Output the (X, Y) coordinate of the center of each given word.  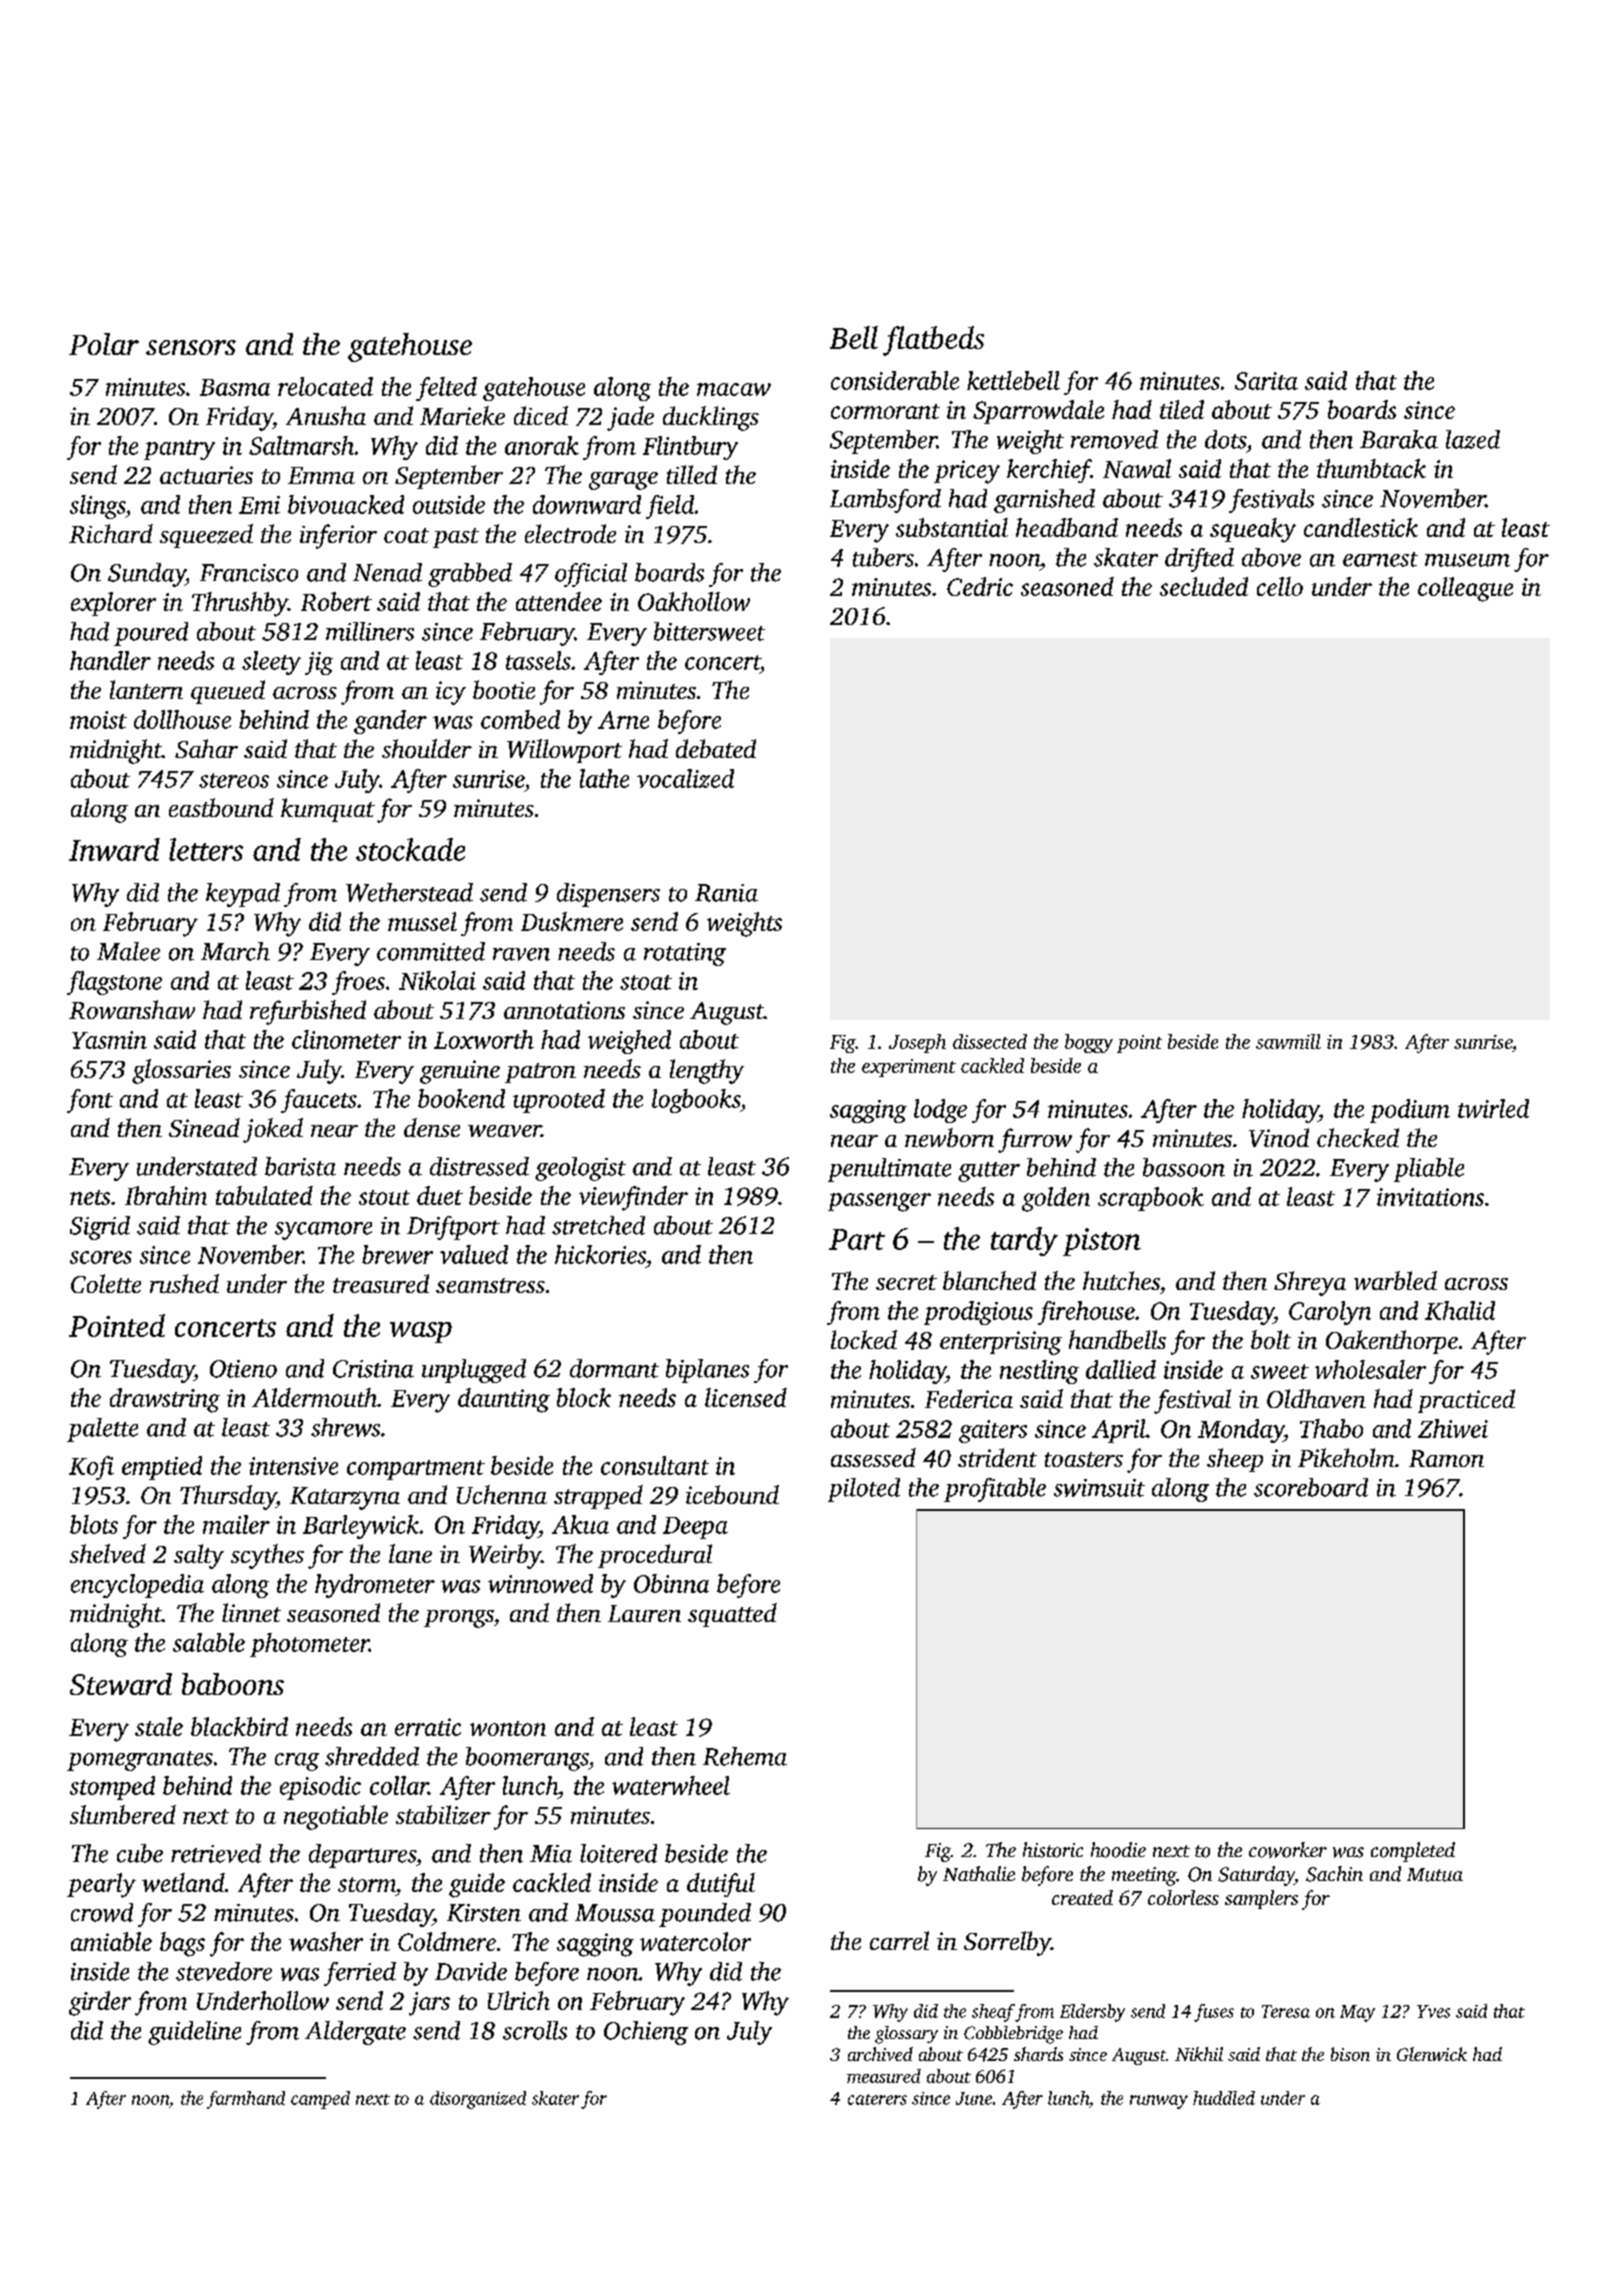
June (974, 2098)
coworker (1288, 1850)
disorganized (478, 2100)
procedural (655, 1556)
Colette (106, 1283)
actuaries (206, 475)
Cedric (980, 586)
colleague (1465, 589)
